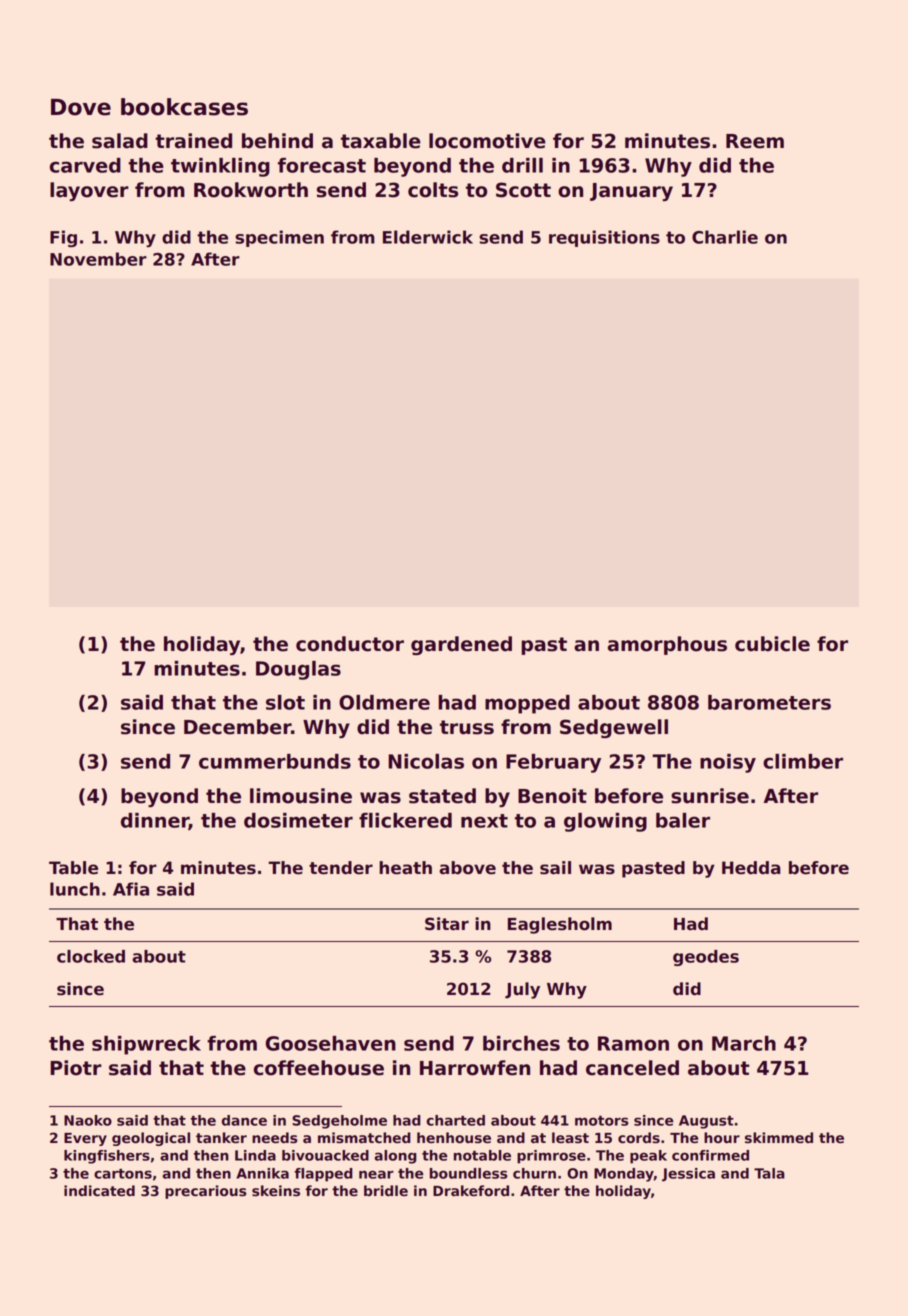 This screenshot has width=908, height=1316. Describe the element at coordinates (386, 1190) in the screenshot. I see `bridle` at that location.
